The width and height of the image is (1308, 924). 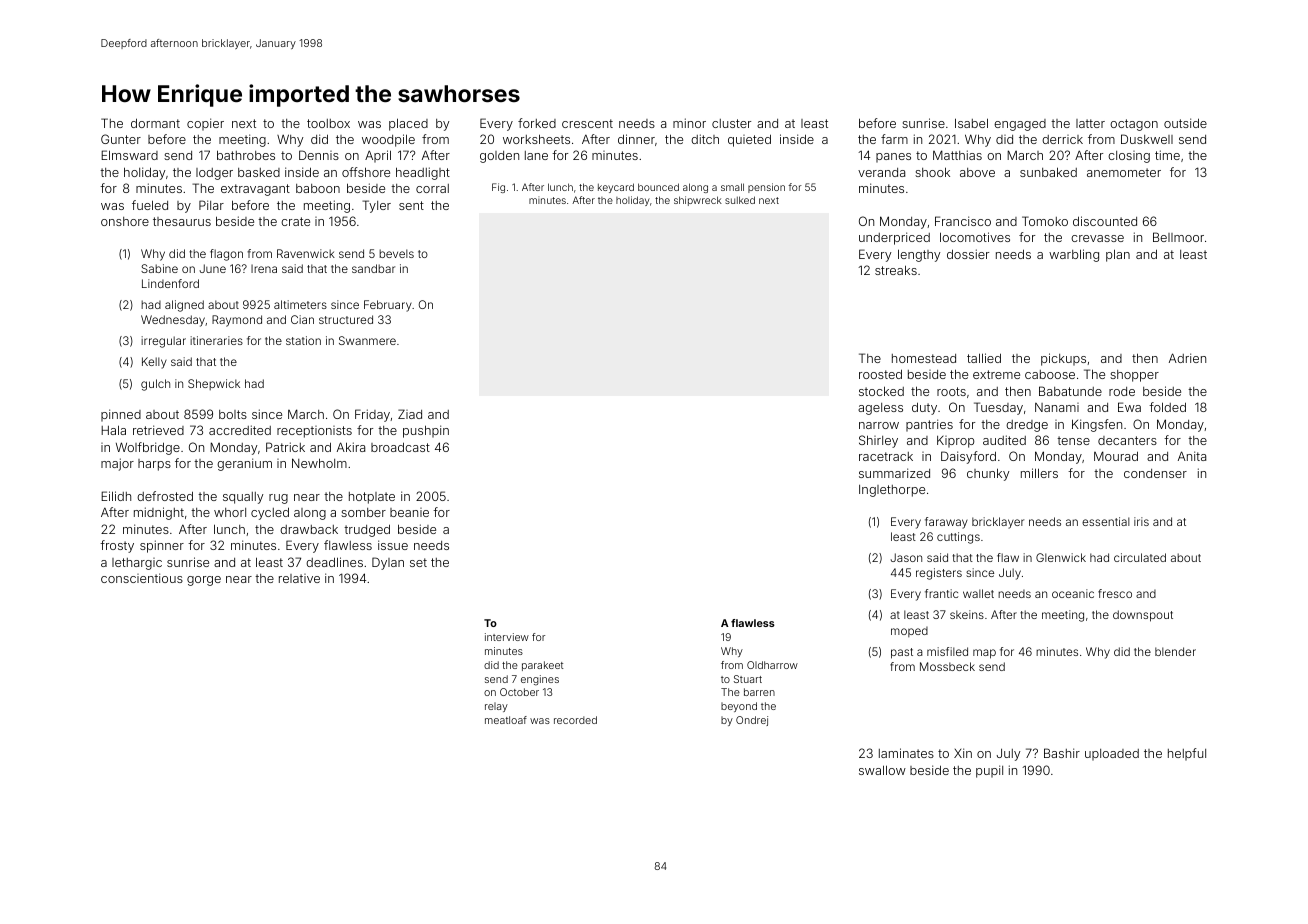 What do you see at coordinates (536, 155) in the image?
I see `lane` at bounding box center [536, 155].
